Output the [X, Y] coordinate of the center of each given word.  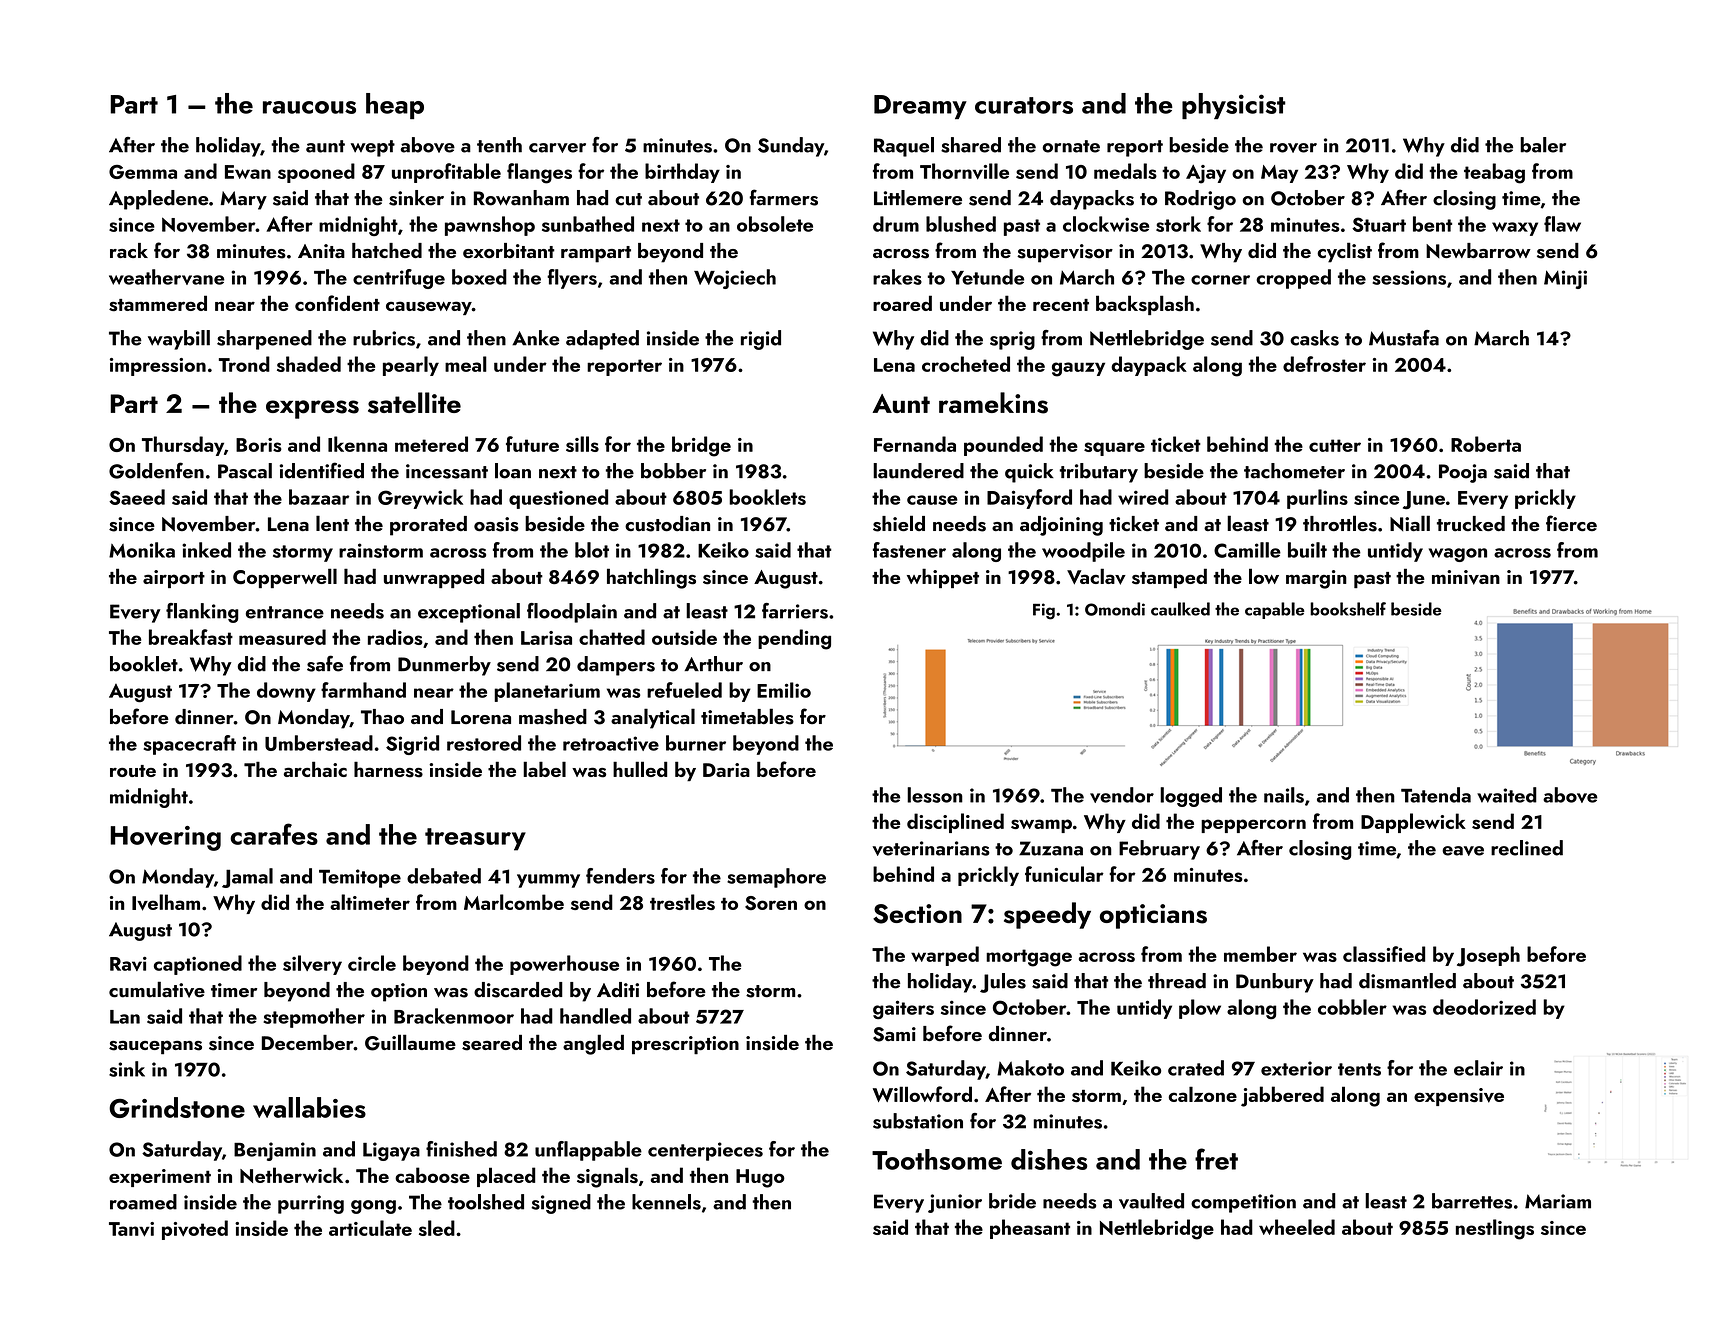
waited [1507, 795]
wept [373, 148]
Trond [244, 364]
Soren [771, 903]
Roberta [1486, 444]
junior [955, 1203]
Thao [382, 717]
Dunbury [1275, 983]
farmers [783, 197]
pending [794, 639]
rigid [761, 340]
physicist [1233, 106]
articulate [370, 1228]
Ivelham [166, 902]
